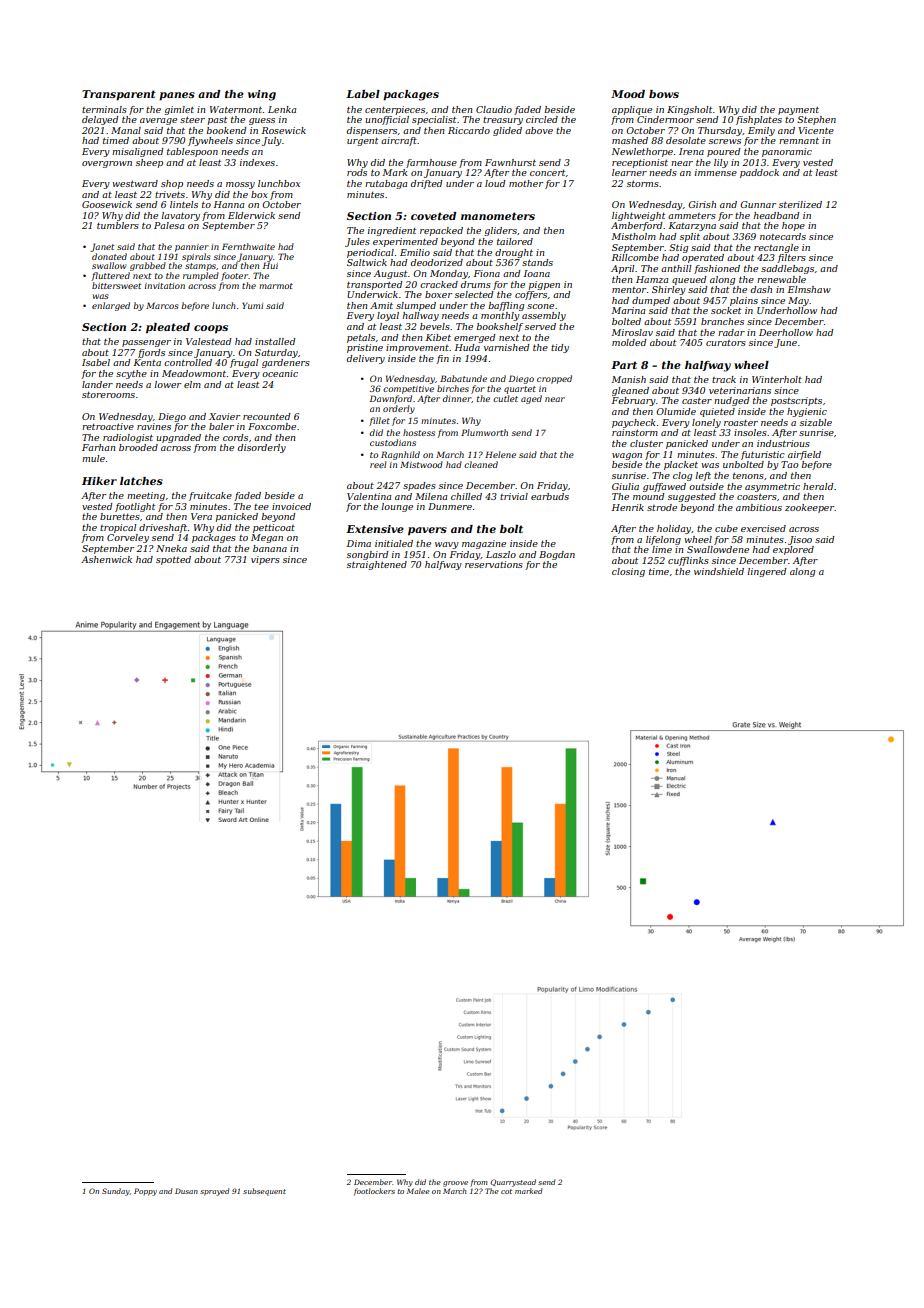  I want to click on straightened, so click(377, 565).
